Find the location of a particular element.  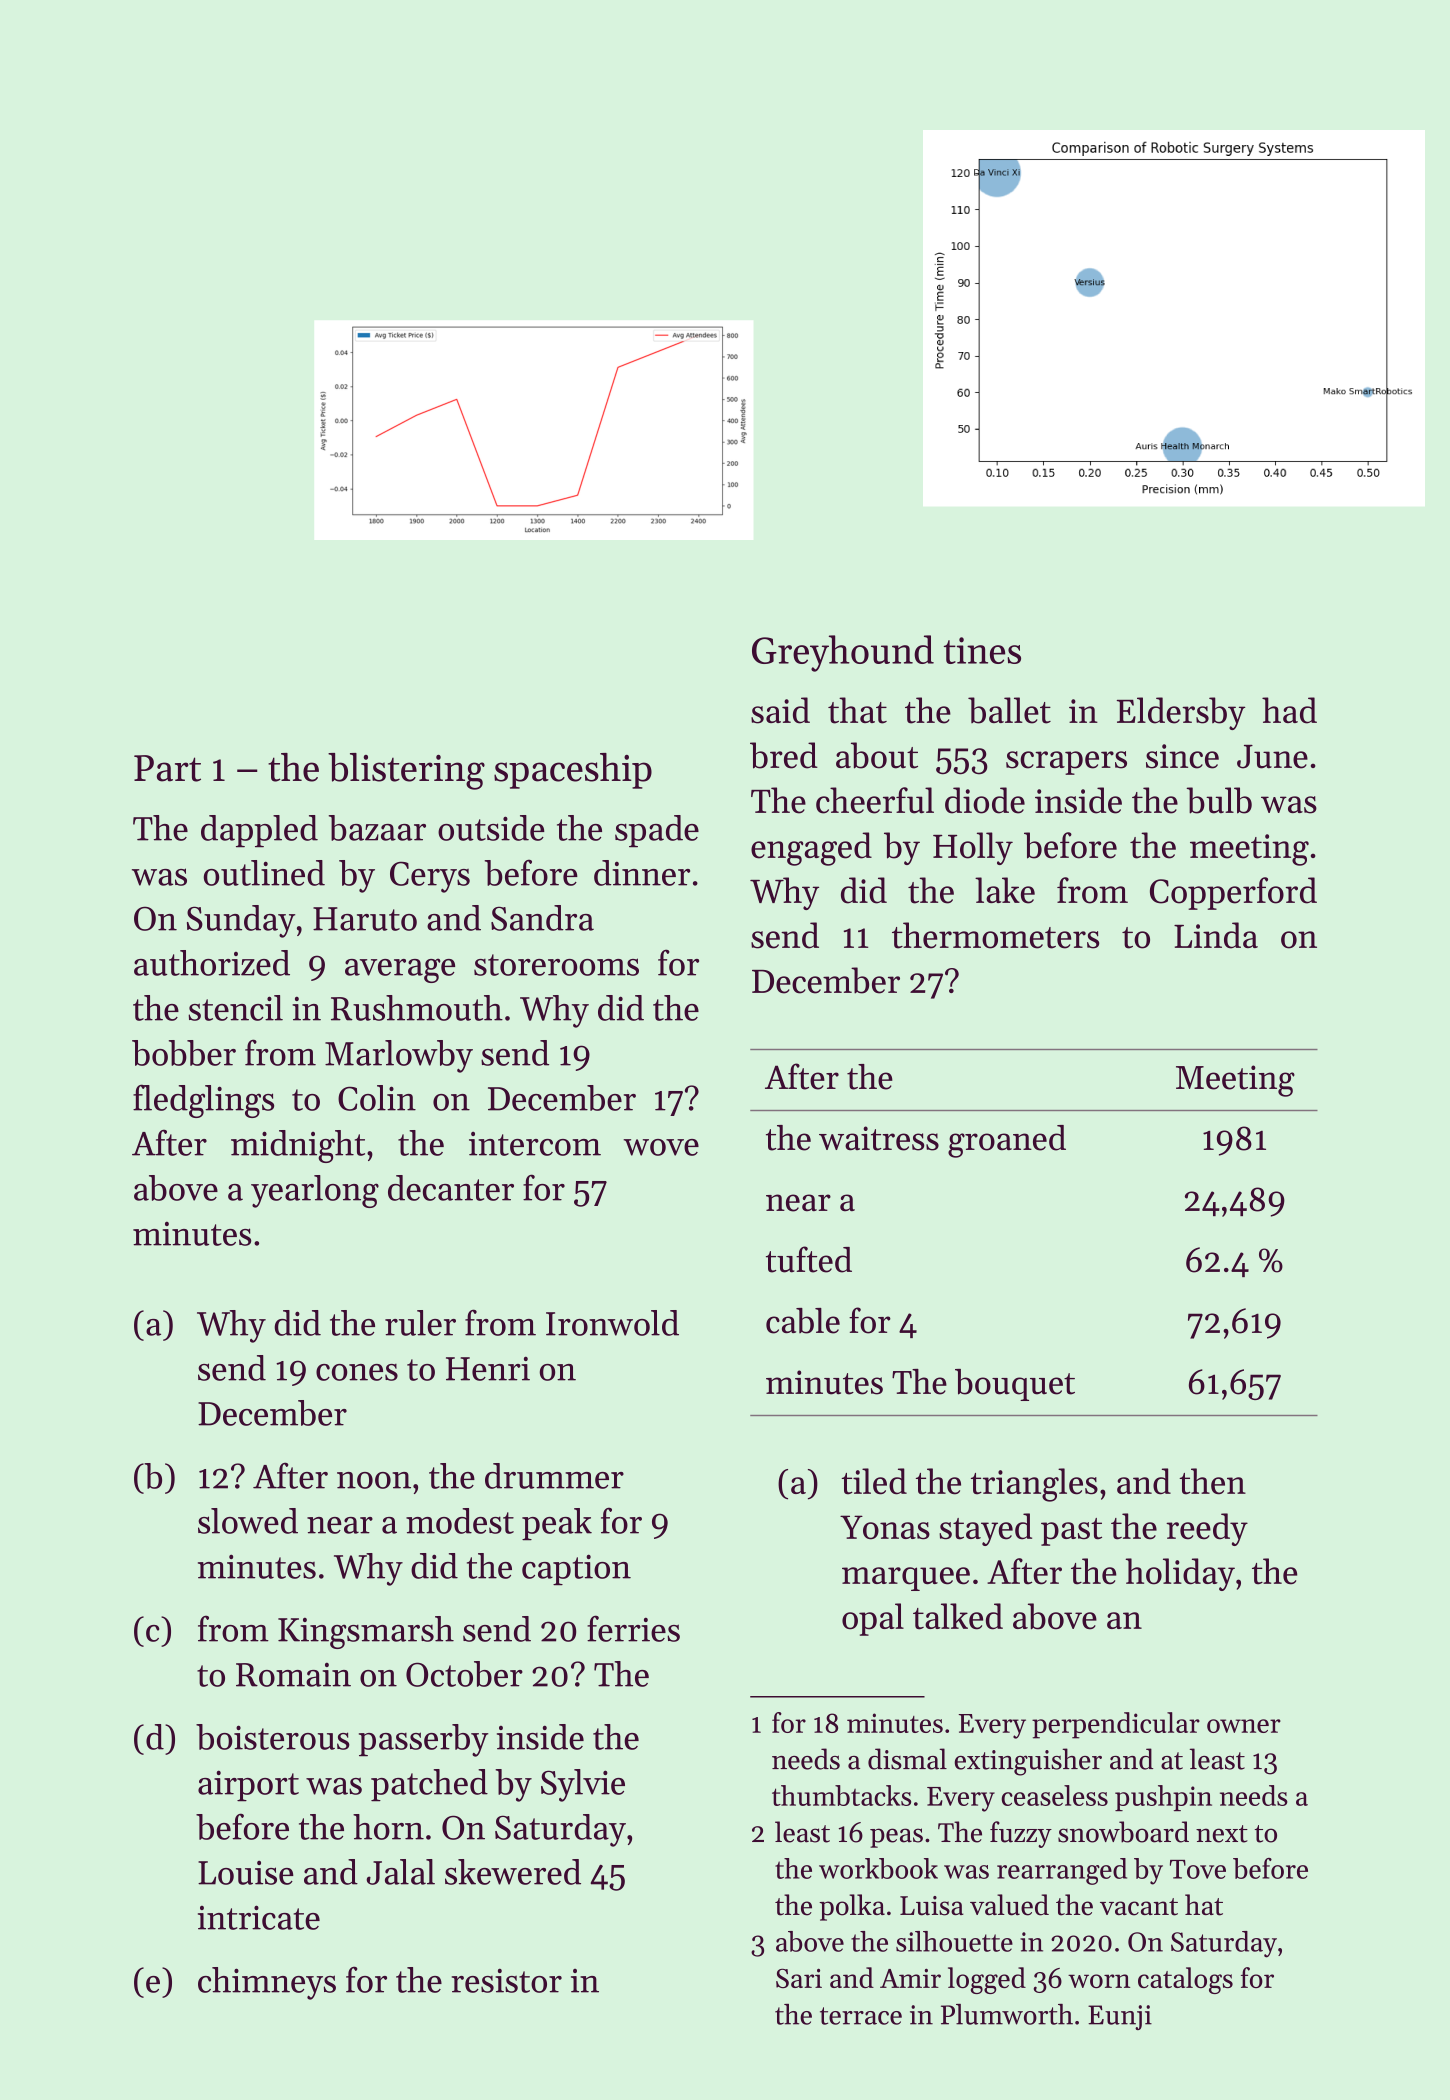

Rushmouth is located at coordinates (417, 1008).
